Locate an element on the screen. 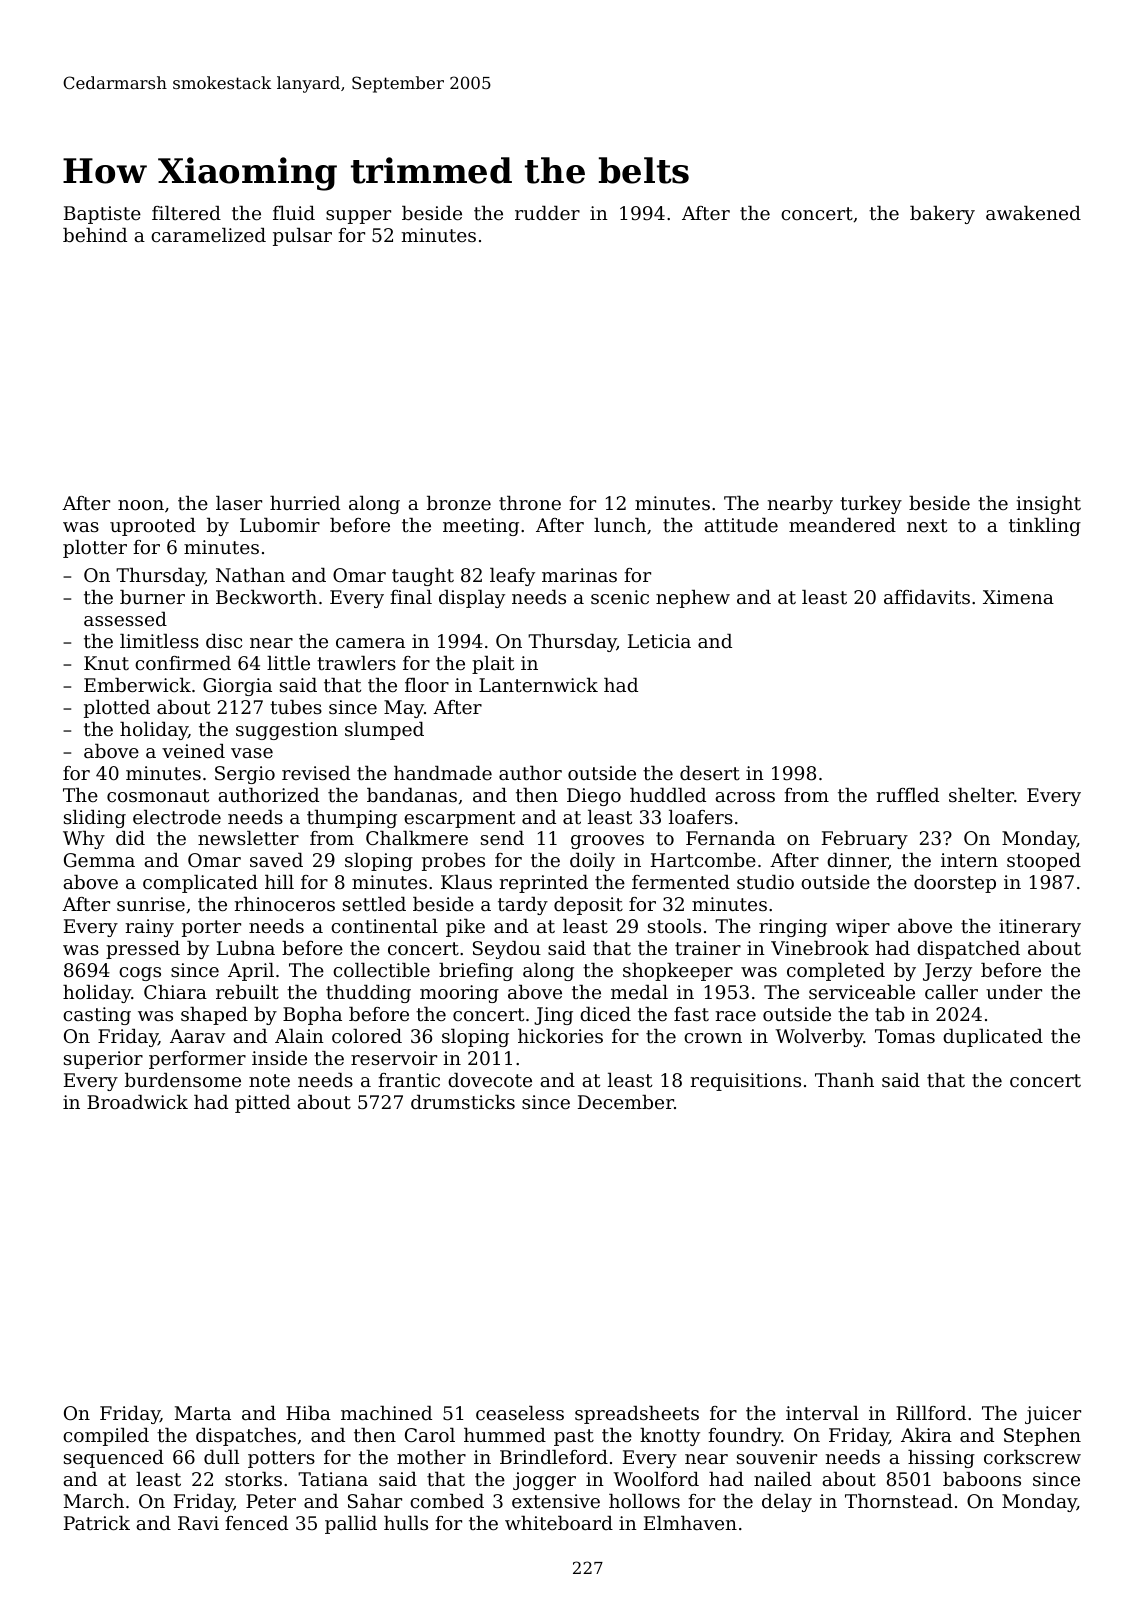 The width and height of the screenshot is (1144, 1618). Baptiste is located at coordinates (102, 215).
